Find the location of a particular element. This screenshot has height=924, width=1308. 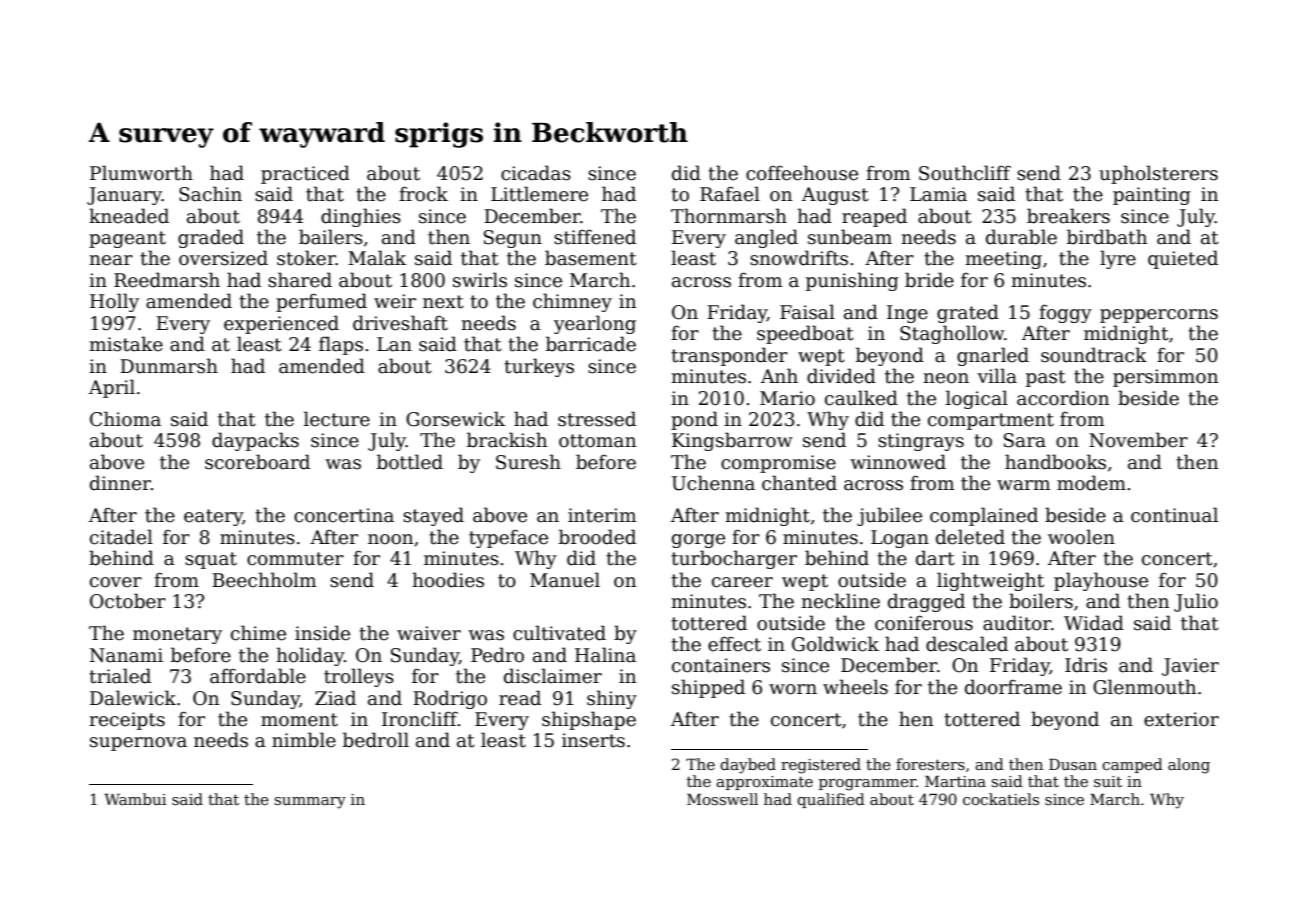

turkeys is located at coordinates (539, 367).
